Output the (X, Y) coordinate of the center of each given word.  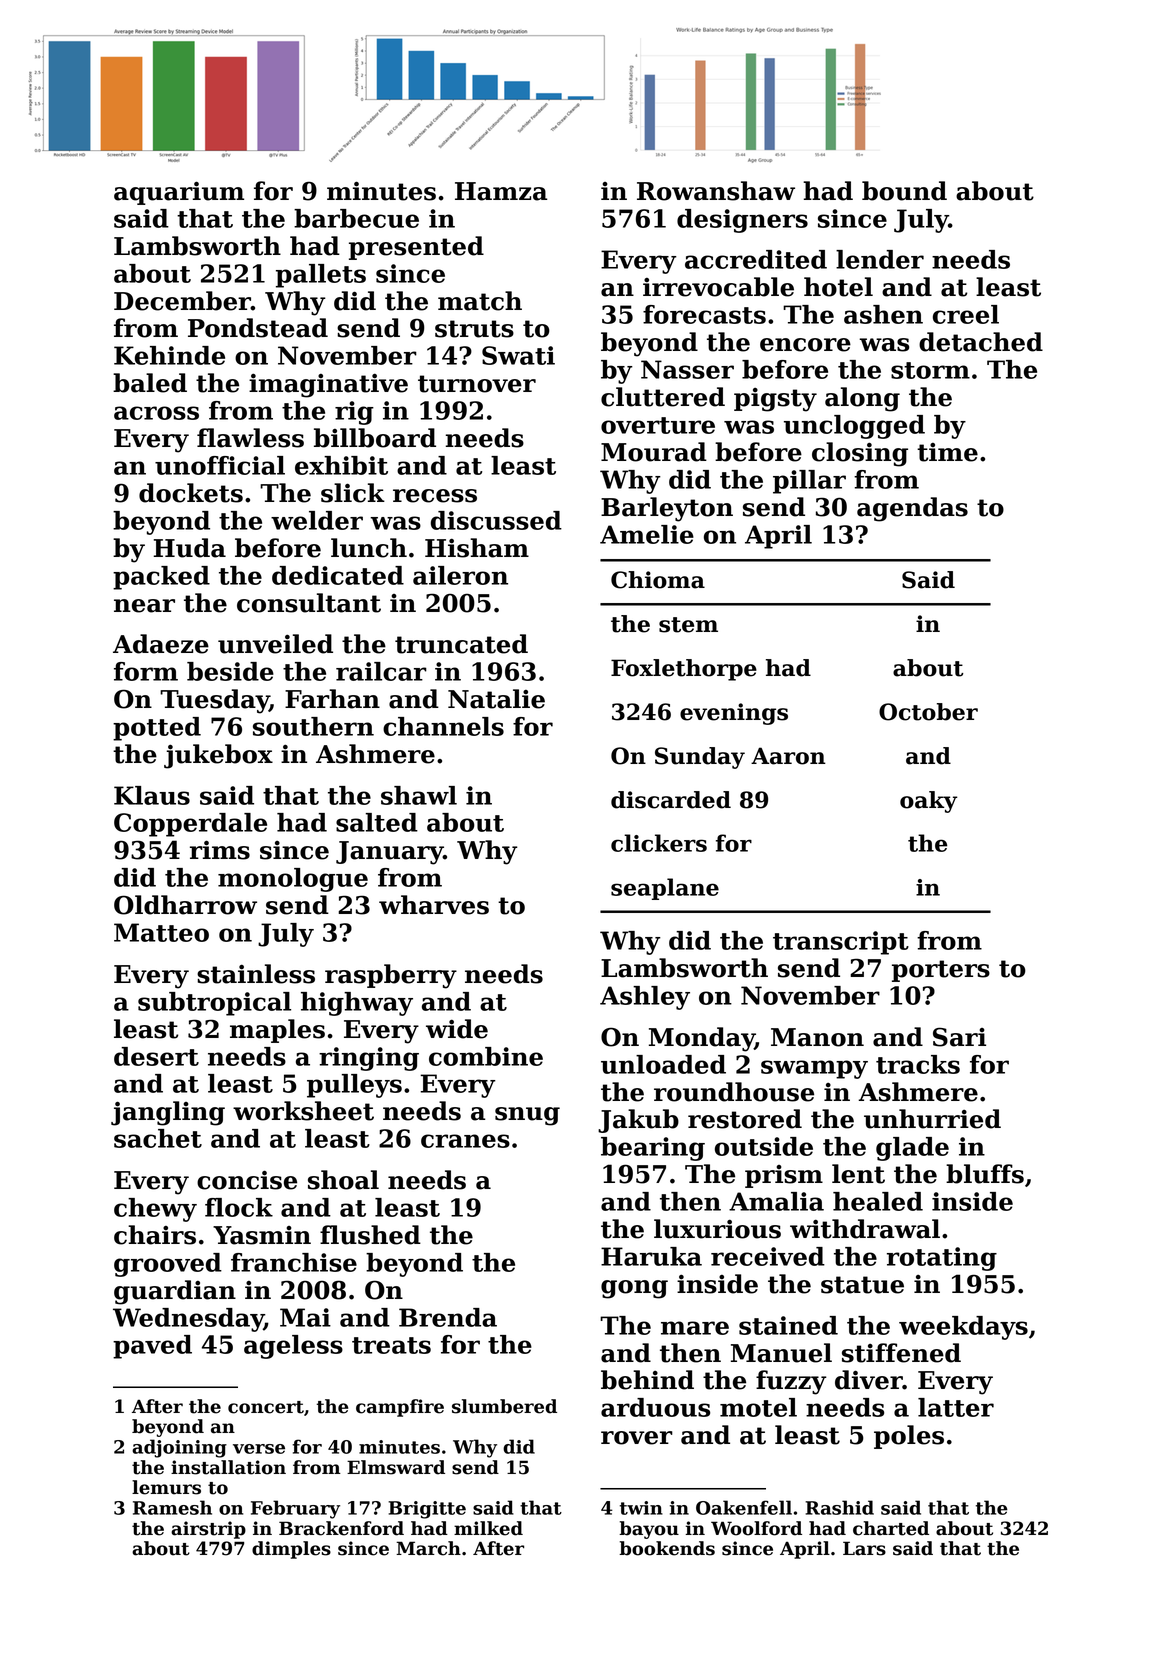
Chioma (658, 580)
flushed (370, 1235)
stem (688, 625)
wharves (434, 905)
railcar (381, 671)
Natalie (496, 699)
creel (966, 314)
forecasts (704, 314)
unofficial (220, 465)
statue (862, 1285)
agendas (912, 509)
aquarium (179, 193)
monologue (293, 880)
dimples (291, 1550)
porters (941, 971)
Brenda (448, 1317)
